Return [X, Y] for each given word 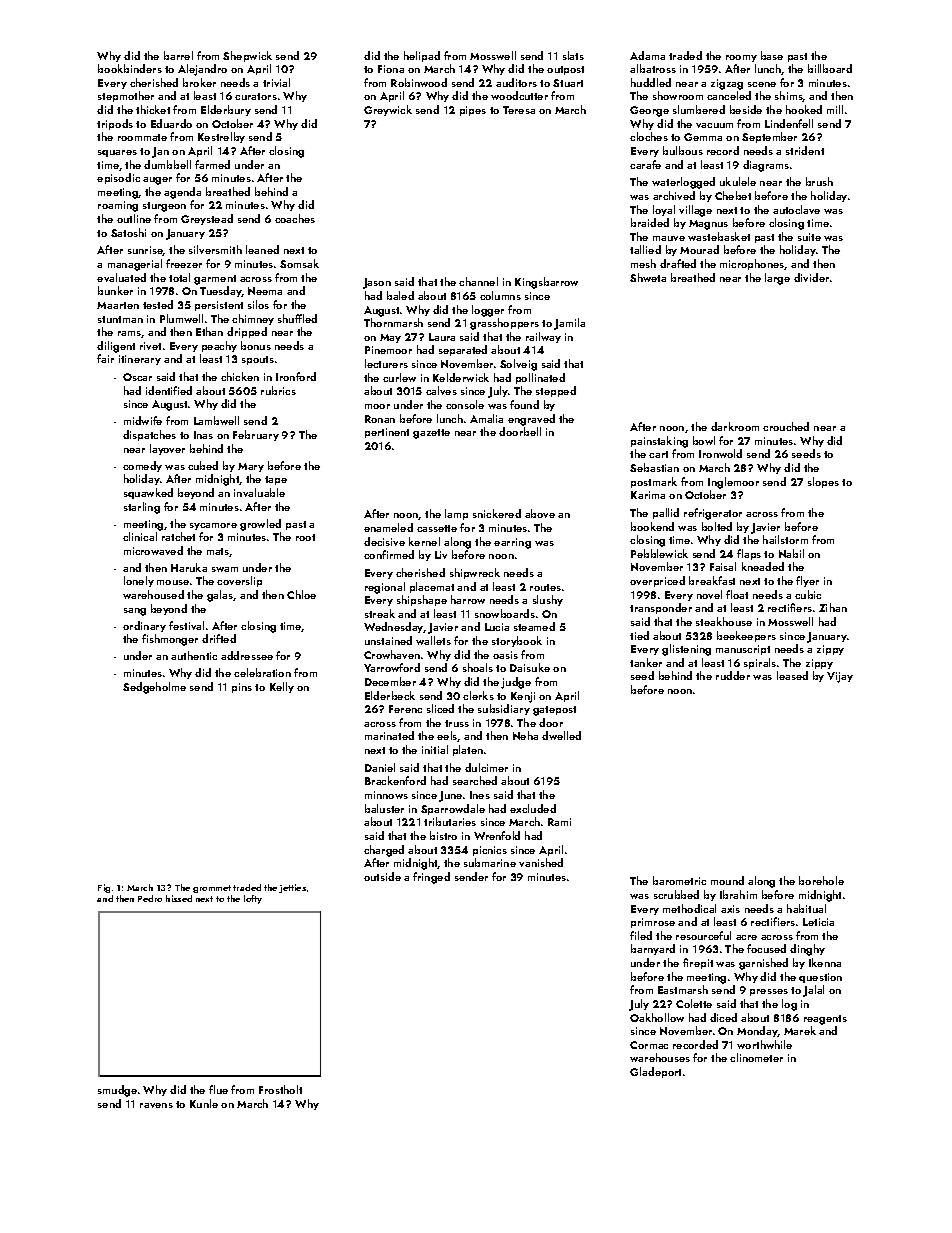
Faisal [723, 566]
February [256, 435]
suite [809, 237]
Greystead [207, 219]
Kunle [204, 1103]
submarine [490, 862]
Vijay [840, 677]
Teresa [519, 110]
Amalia [486, 418]
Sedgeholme [154, 688]
